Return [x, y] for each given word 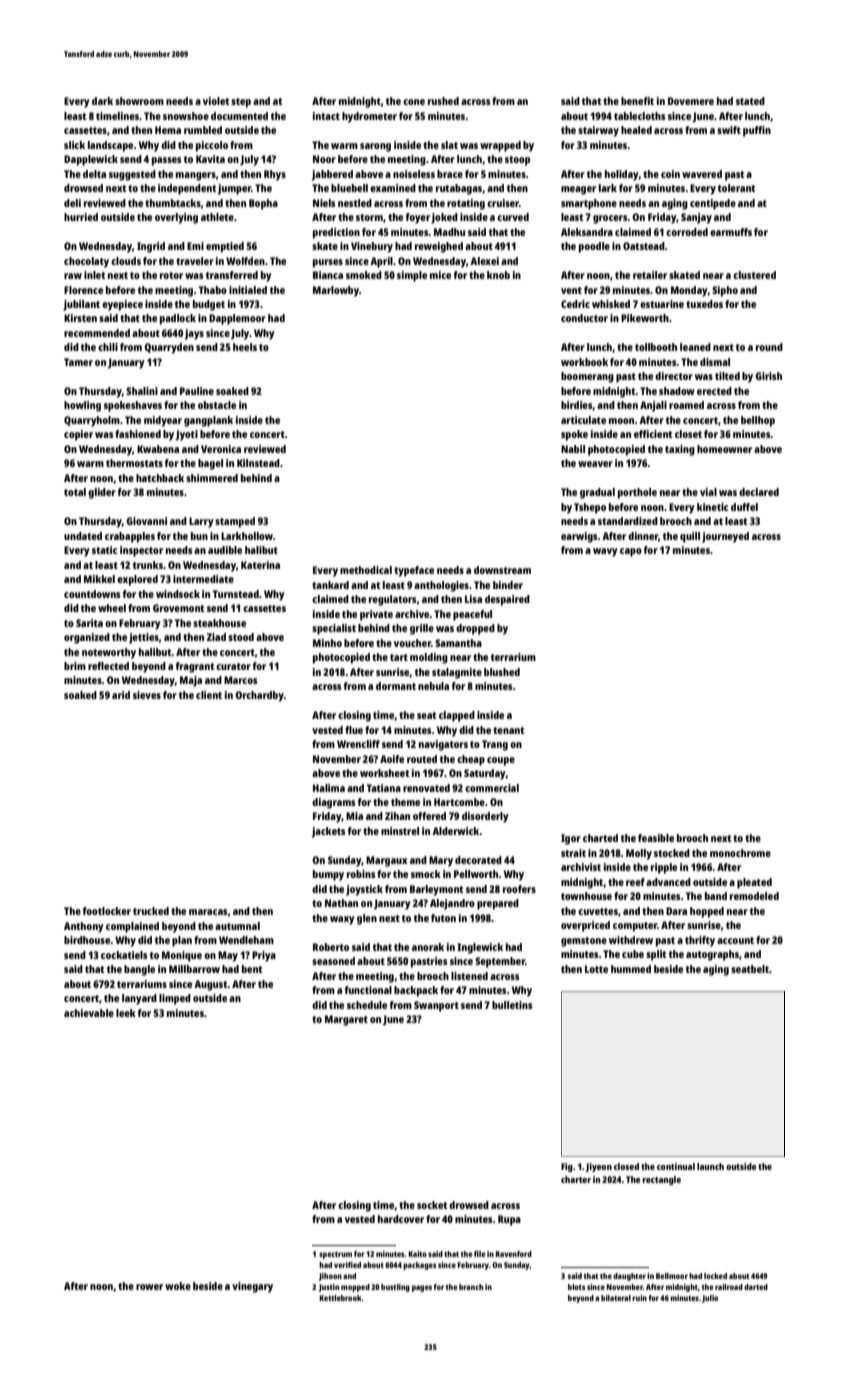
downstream [502, 570]
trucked [151, 911]
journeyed [725, 537]
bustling [395, 1288]
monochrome [740, 853]
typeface [414, 571]
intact [326, 116]
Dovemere [691, 101]
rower [149, 1287]
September [500, 962]
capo [631, 552]
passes [167, 161]
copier [78, 435]
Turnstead [236, 594]
